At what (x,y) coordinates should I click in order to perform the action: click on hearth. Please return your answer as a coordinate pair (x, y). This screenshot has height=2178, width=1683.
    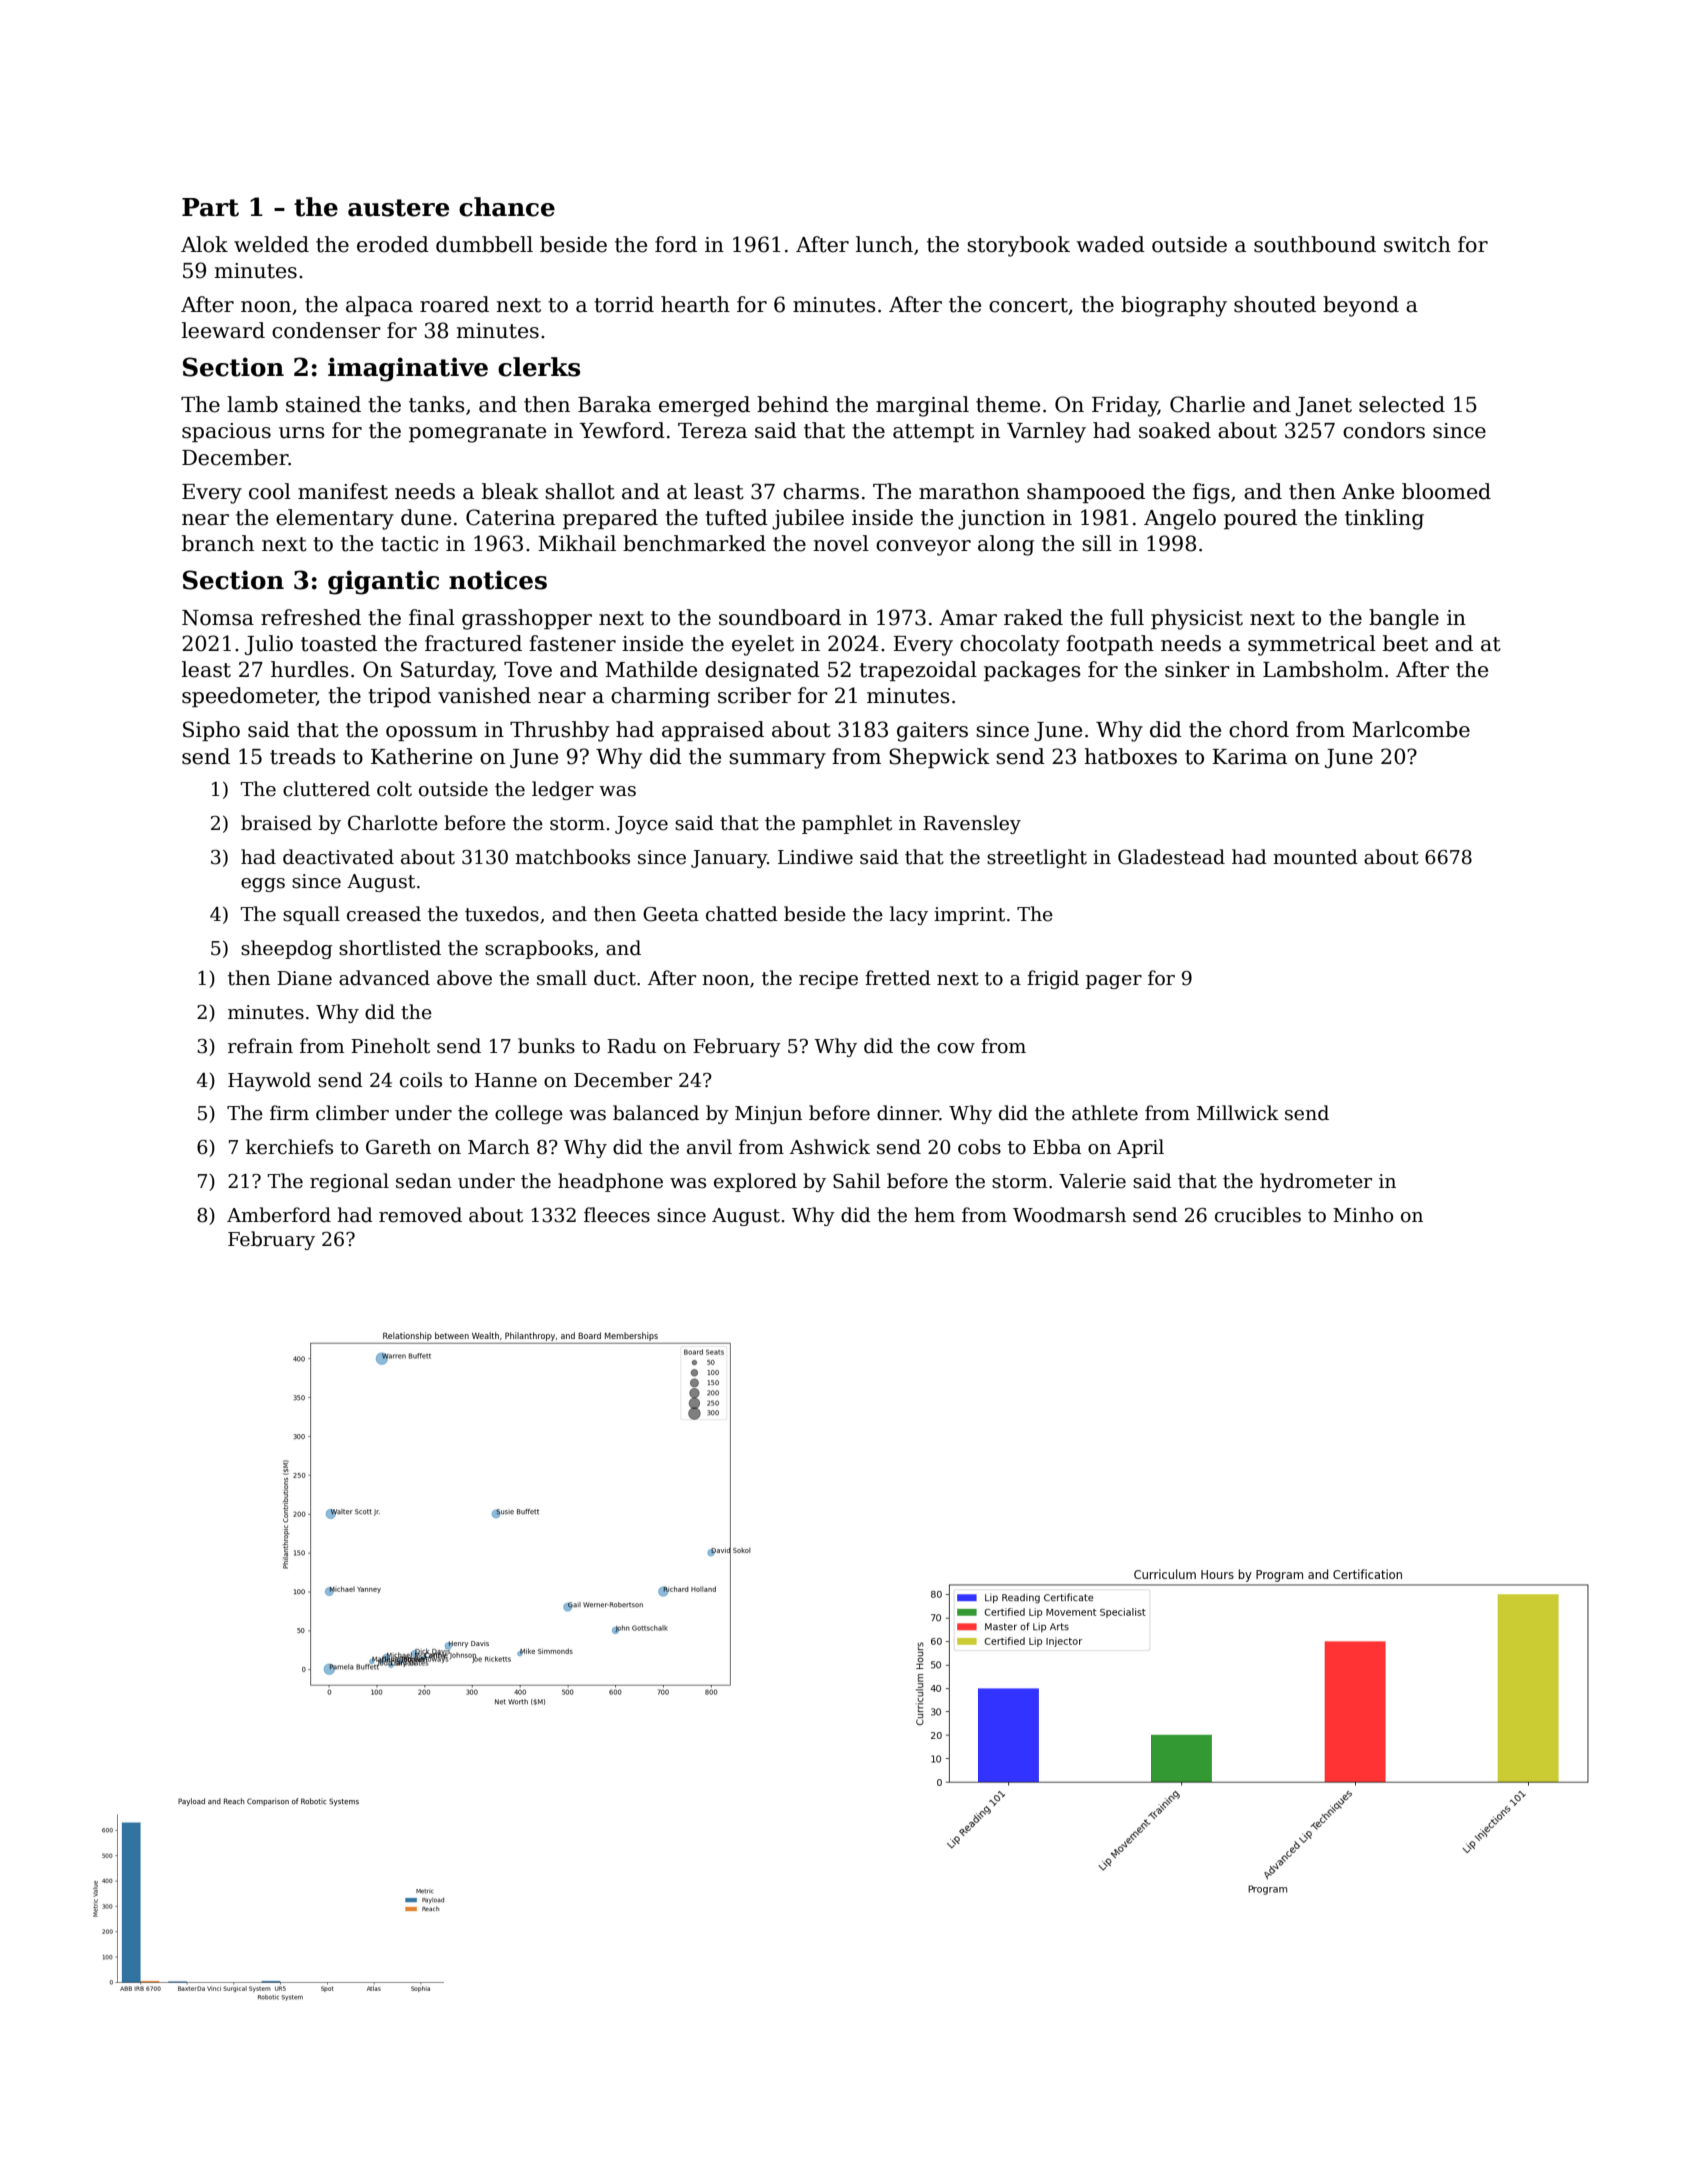
    Looking at the image, I should click on (695, 304).
